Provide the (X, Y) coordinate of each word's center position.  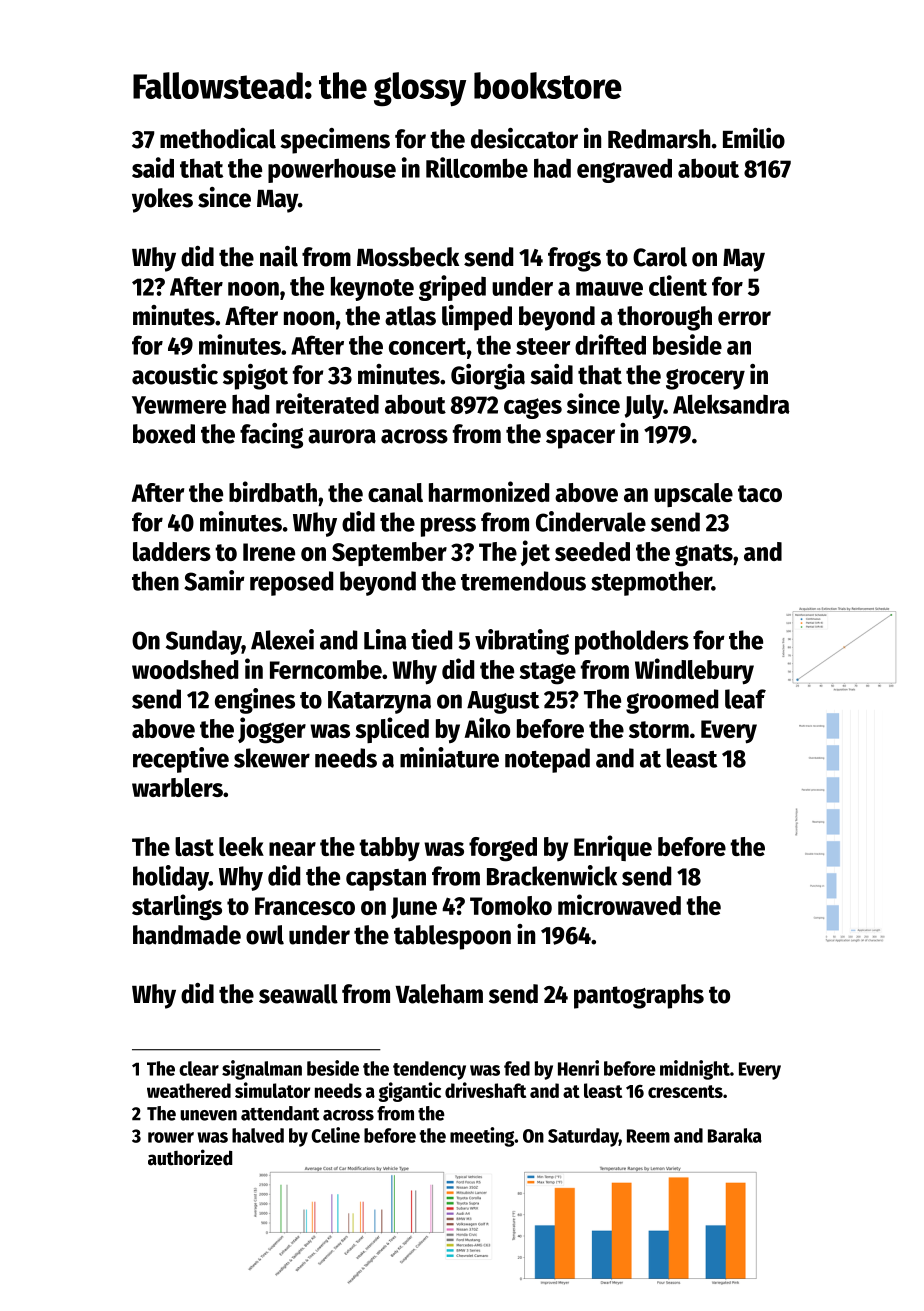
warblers (177, 787)
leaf (745, 699)
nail (279, 256)
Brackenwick (552, 875)
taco (760, 493)
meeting (482, 1137)
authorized (190, 1157)
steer (543, 346)
